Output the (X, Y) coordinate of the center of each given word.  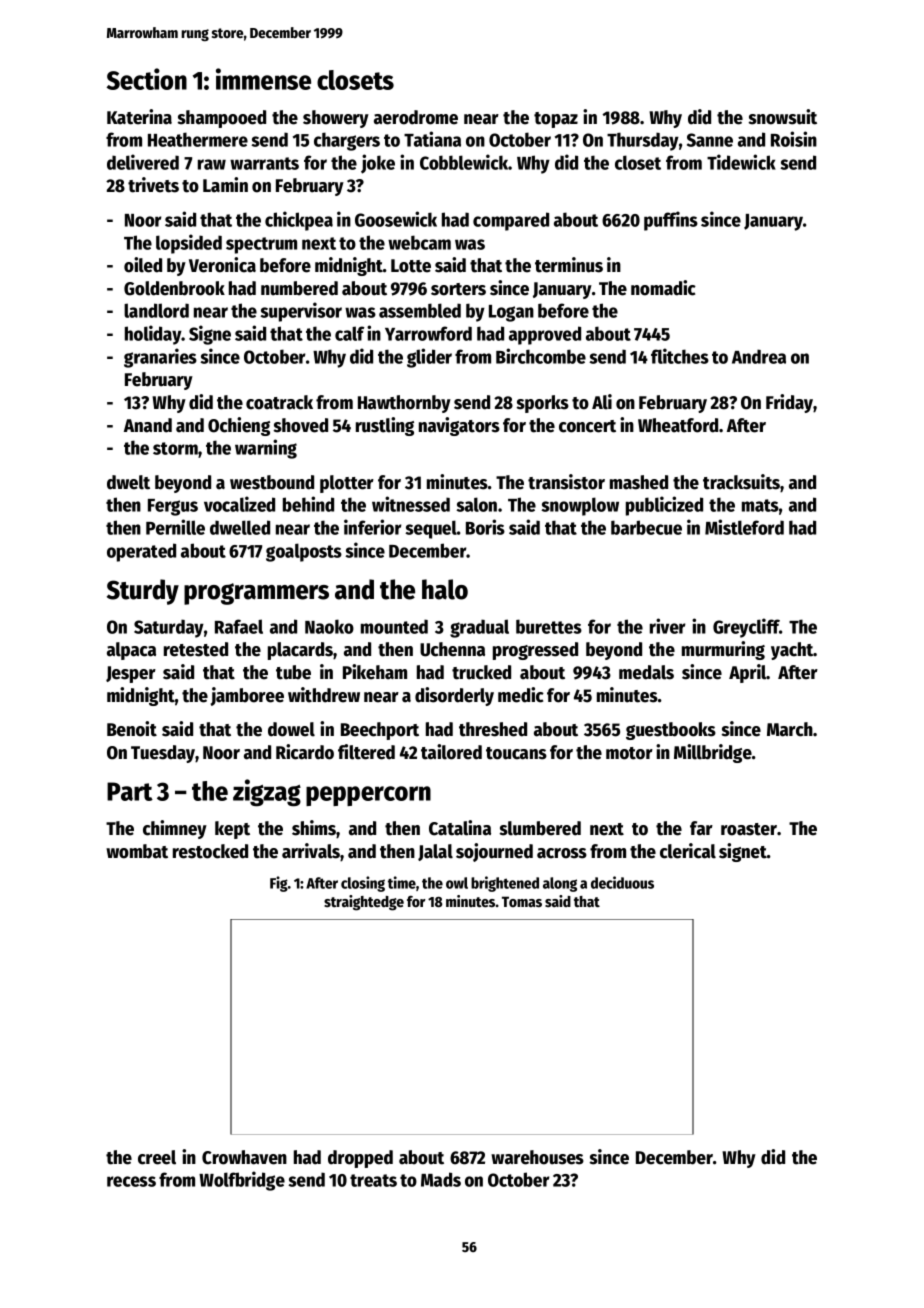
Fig (279, 884)
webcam (419, 242)
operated (141, 552)
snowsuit (782, 117)
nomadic (663, 288)
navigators (459, 426)
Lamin (225, 185)
